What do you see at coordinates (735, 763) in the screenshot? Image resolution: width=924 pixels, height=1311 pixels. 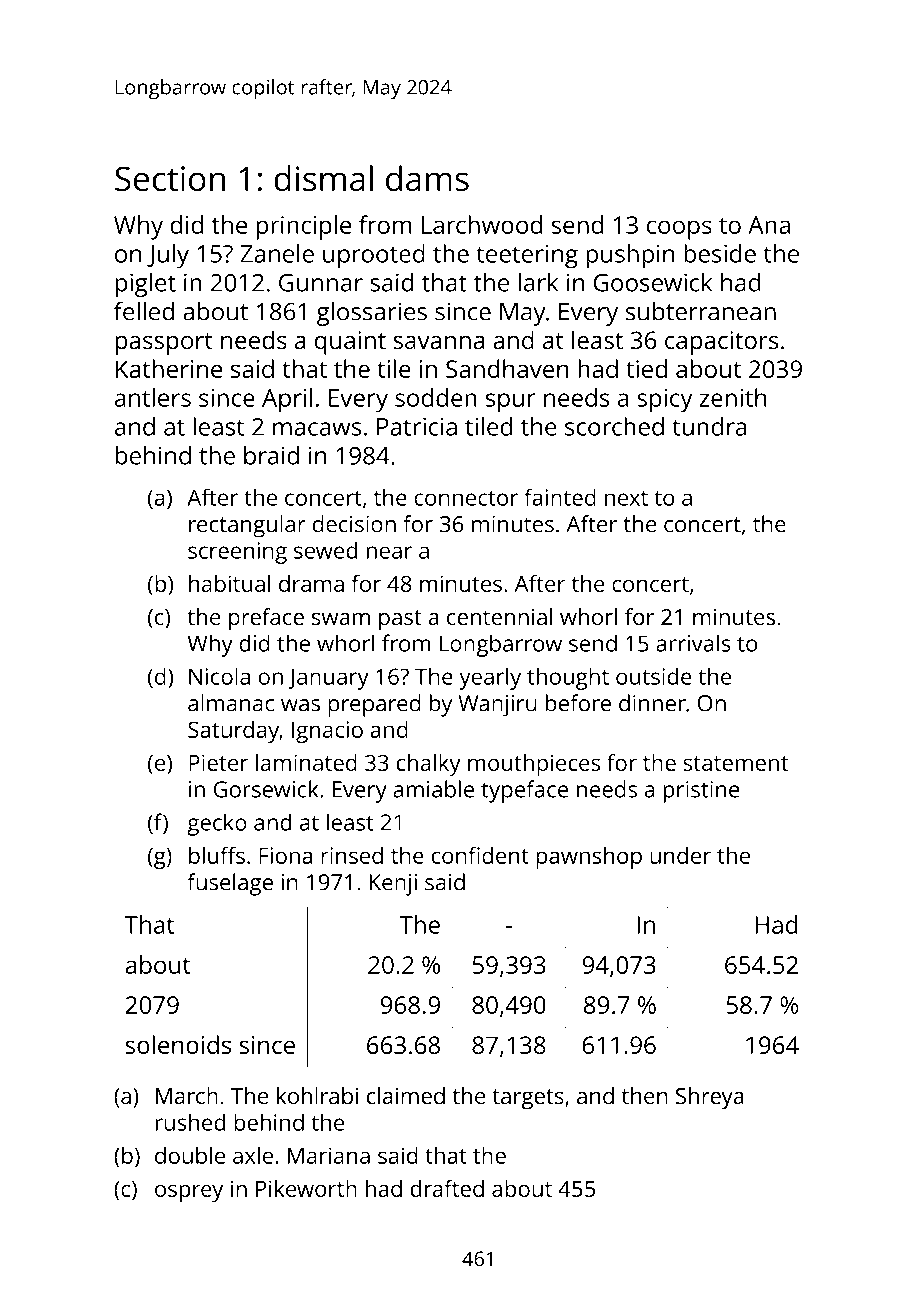 I see `statement` at bounding box center [735, 763].
